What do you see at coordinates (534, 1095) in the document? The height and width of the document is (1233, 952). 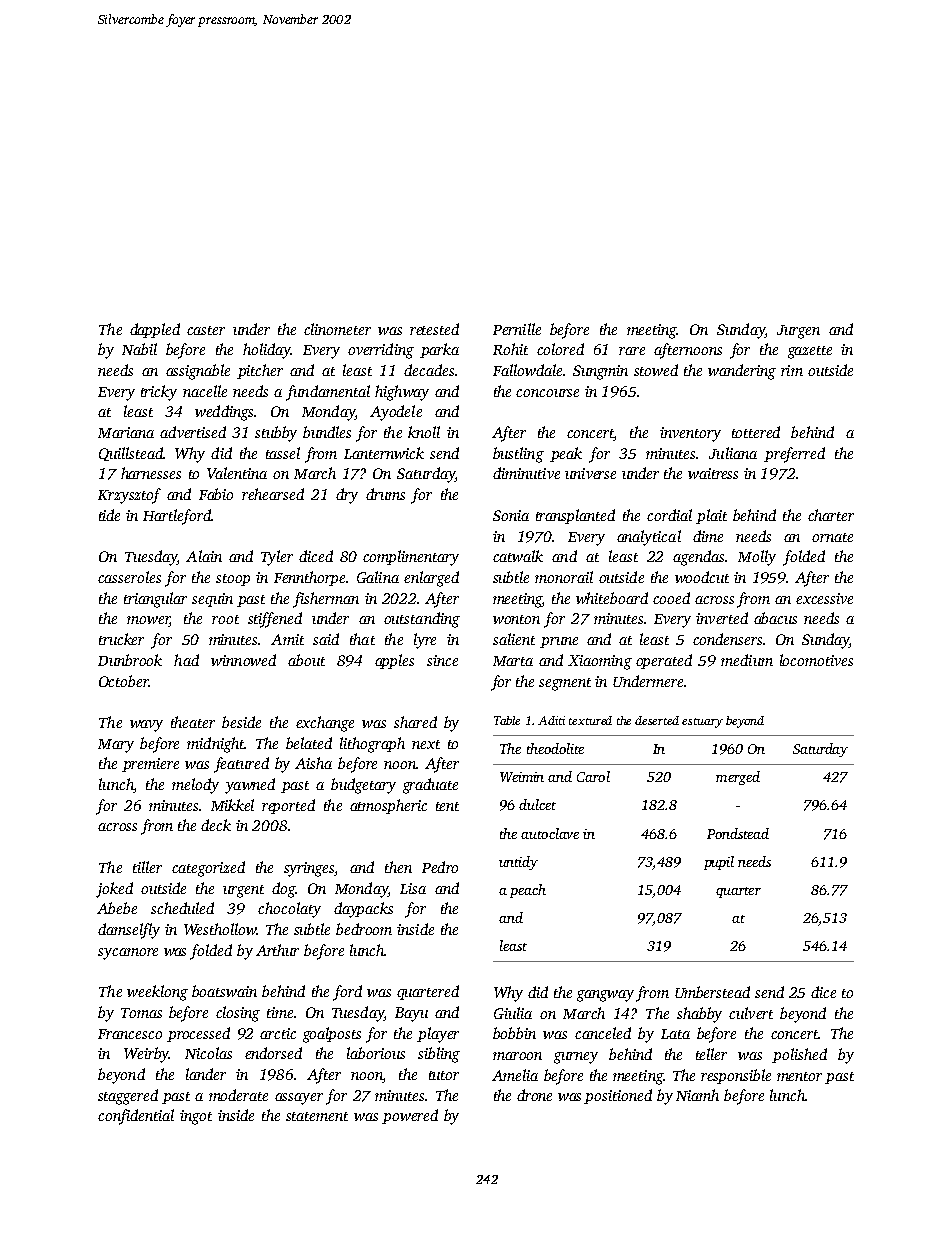 I see `drone` at bounding box center [534, 1095].
